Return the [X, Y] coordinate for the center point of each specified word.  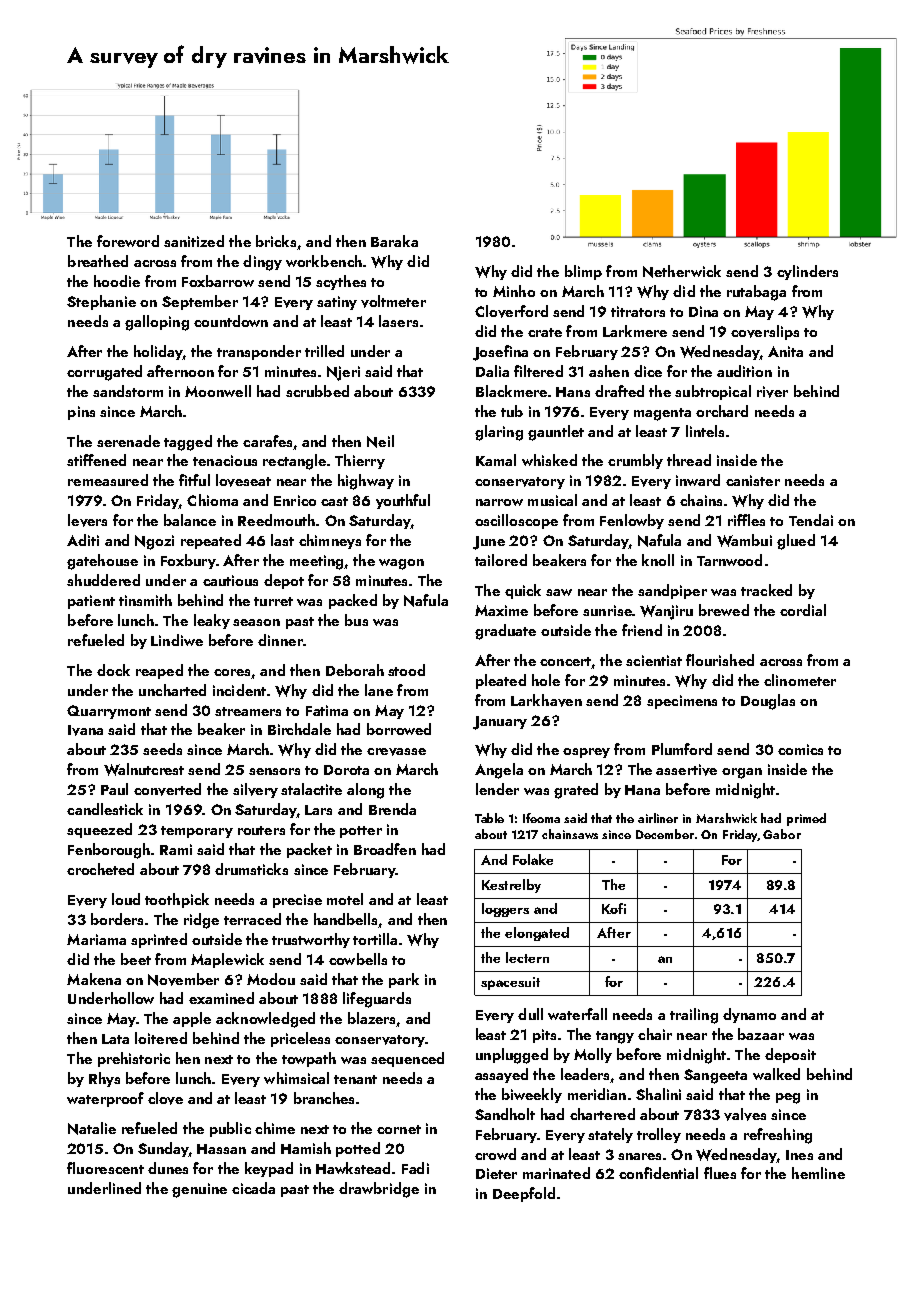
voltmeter [393, 301]
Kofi [614, 908]
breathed [98, 261]
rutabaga [756, 293]
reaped [159, 671]
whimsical [296, 1078]
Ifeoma [541, 818]
